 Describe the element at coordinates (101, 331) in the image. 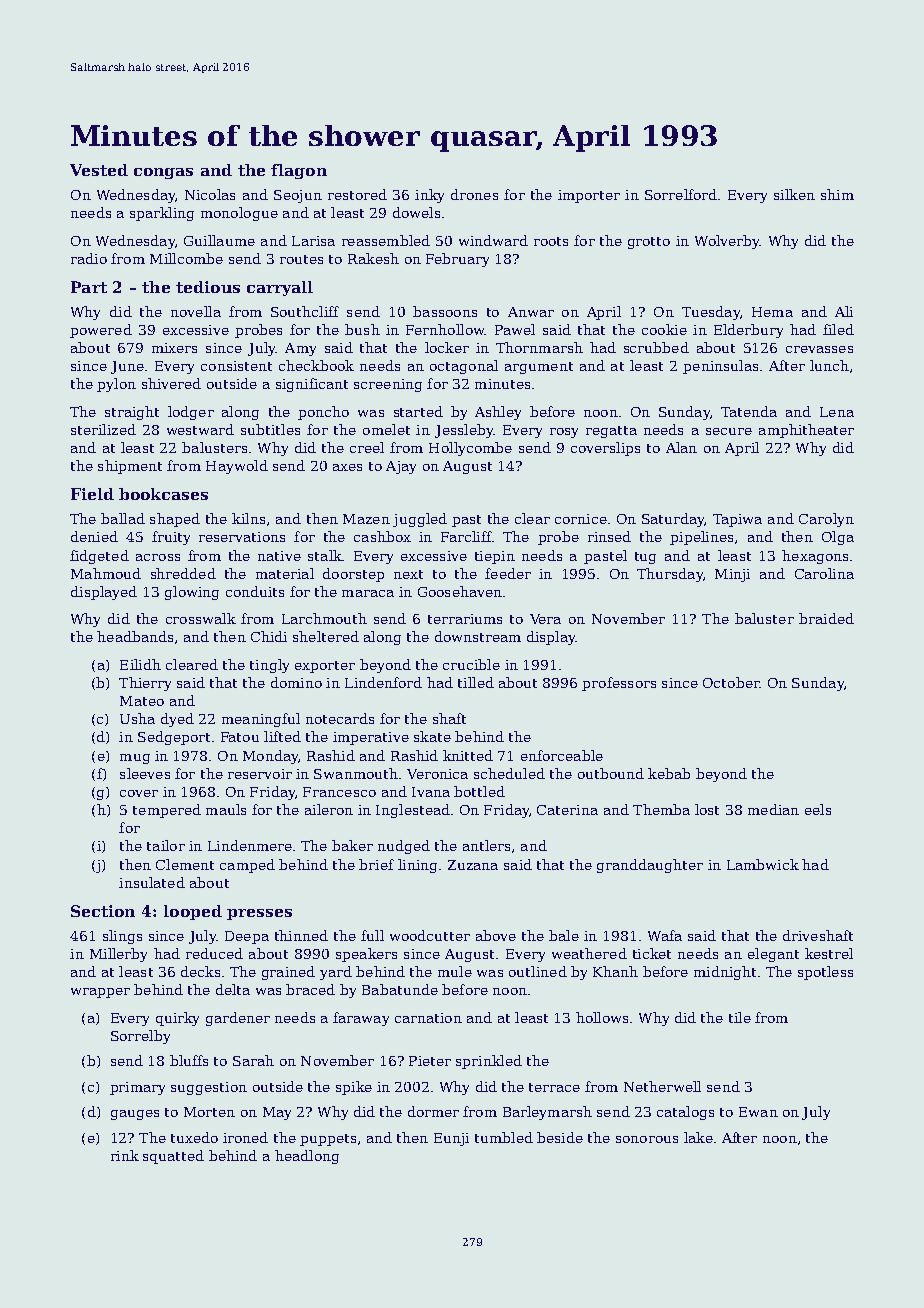

I see `powered` at that location.
